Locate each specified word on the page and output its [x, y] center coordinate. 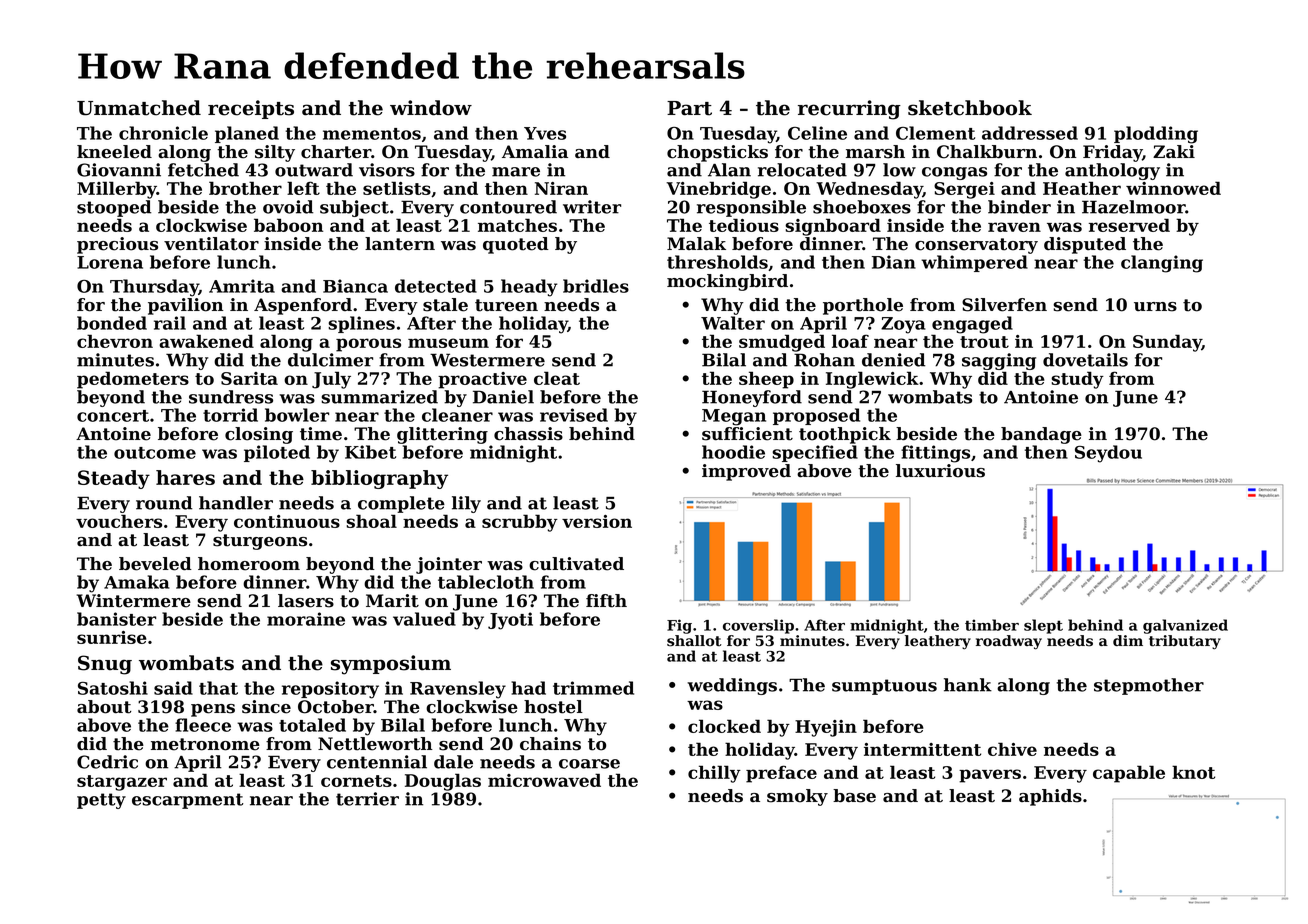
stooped [114, 208]
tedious [744, 225]
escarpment [187, 801]
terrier [367, 799]
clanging [1162, 264]
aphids [1050, 797]
